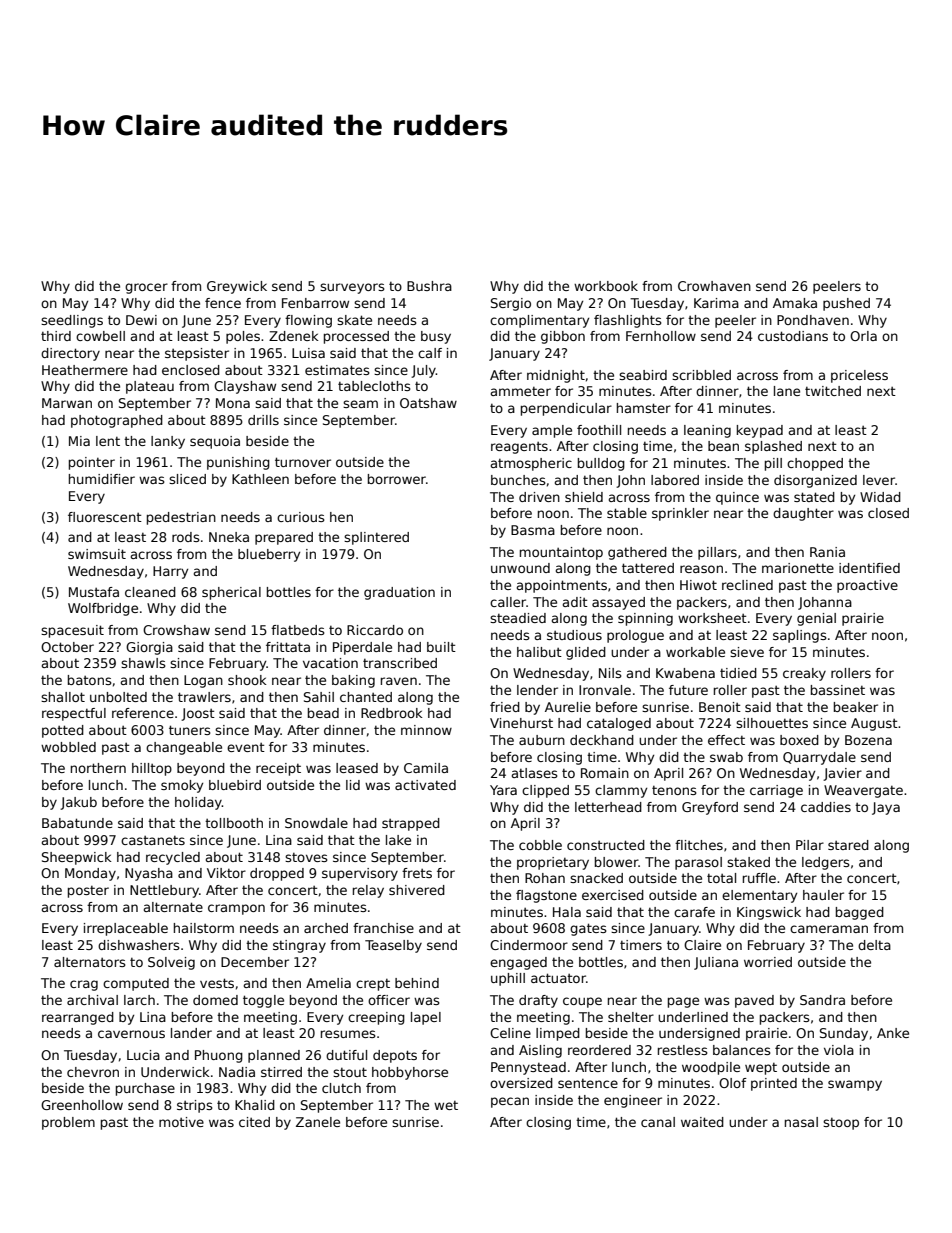 Image resolution: width=952 pixels, height=1233 pixels. Describe the element at coordinates (816, 619) in the document. I see `genial` at that location.
